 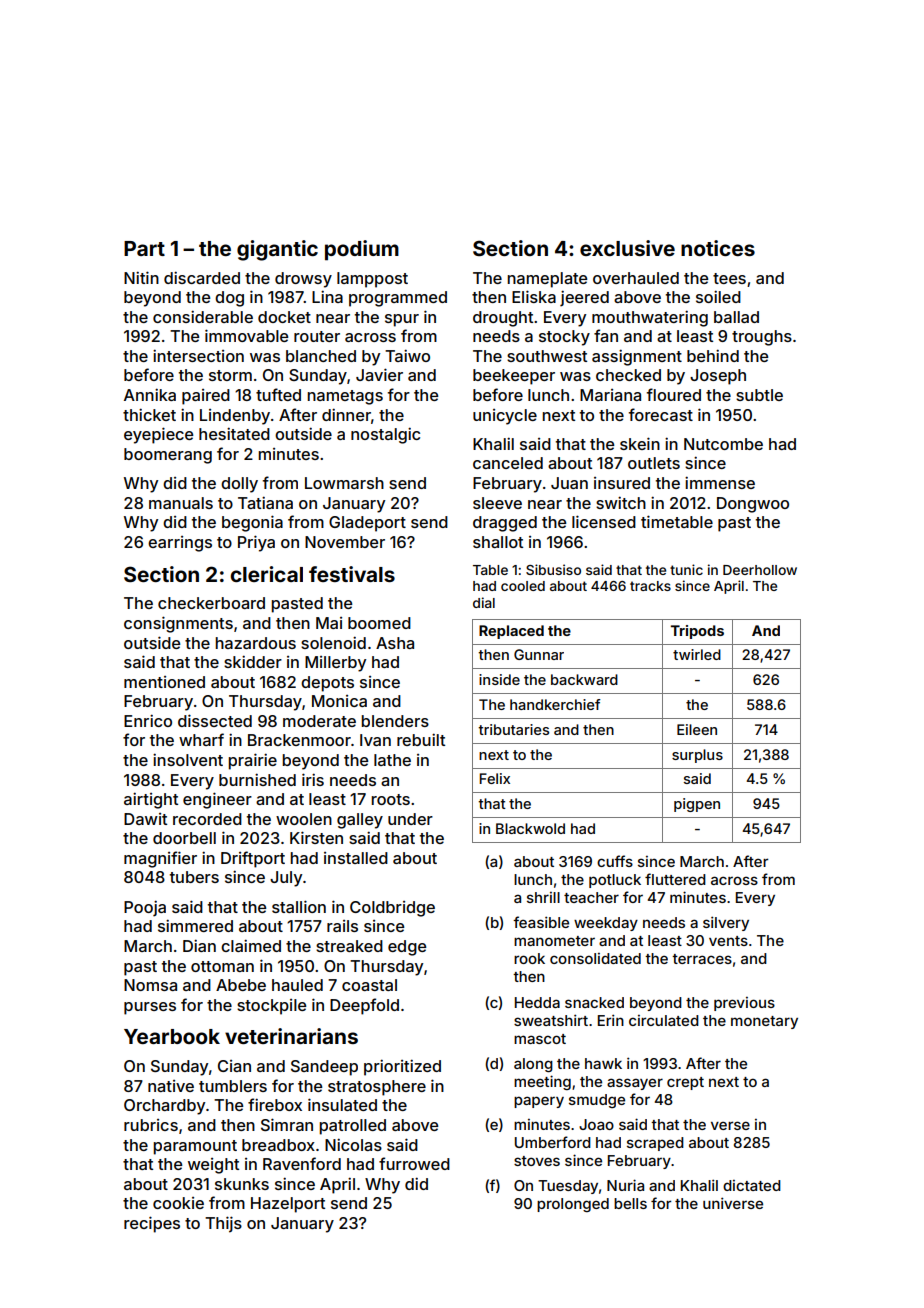 What do you see at coordinates (223, 1224) in the page?
I see `Thijs` at bounding box center [223, 1224].
